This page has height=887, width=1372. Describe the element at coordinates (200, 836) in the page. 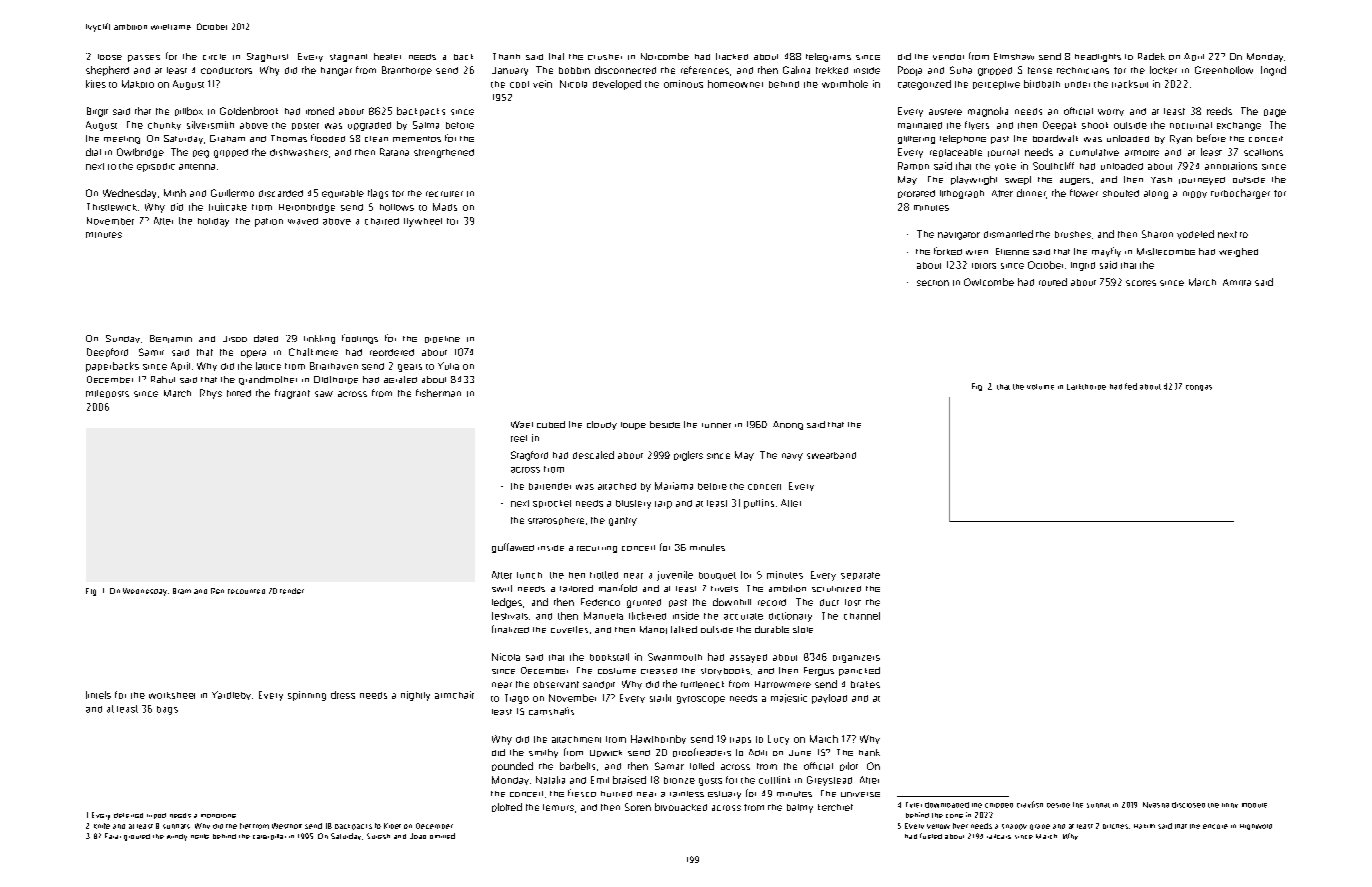

I see `nettle` at that location.
